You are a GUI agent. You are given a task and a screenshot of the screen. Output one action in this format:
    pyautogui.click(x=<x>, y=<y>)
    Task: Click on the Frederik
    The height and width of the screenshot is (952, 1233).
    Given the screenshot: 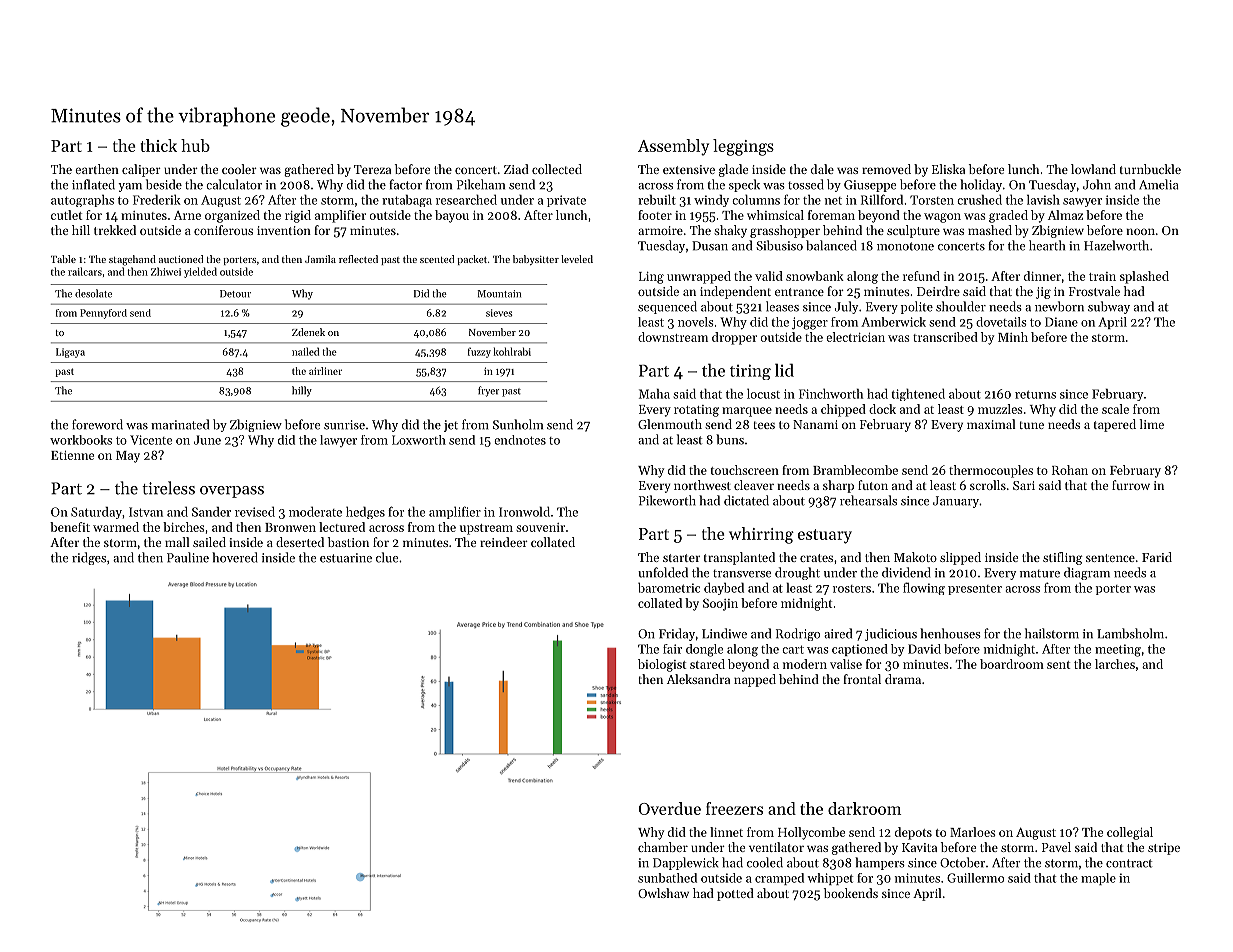 What is the action you would take?
    pyautogui.click(x=157, y=200)
